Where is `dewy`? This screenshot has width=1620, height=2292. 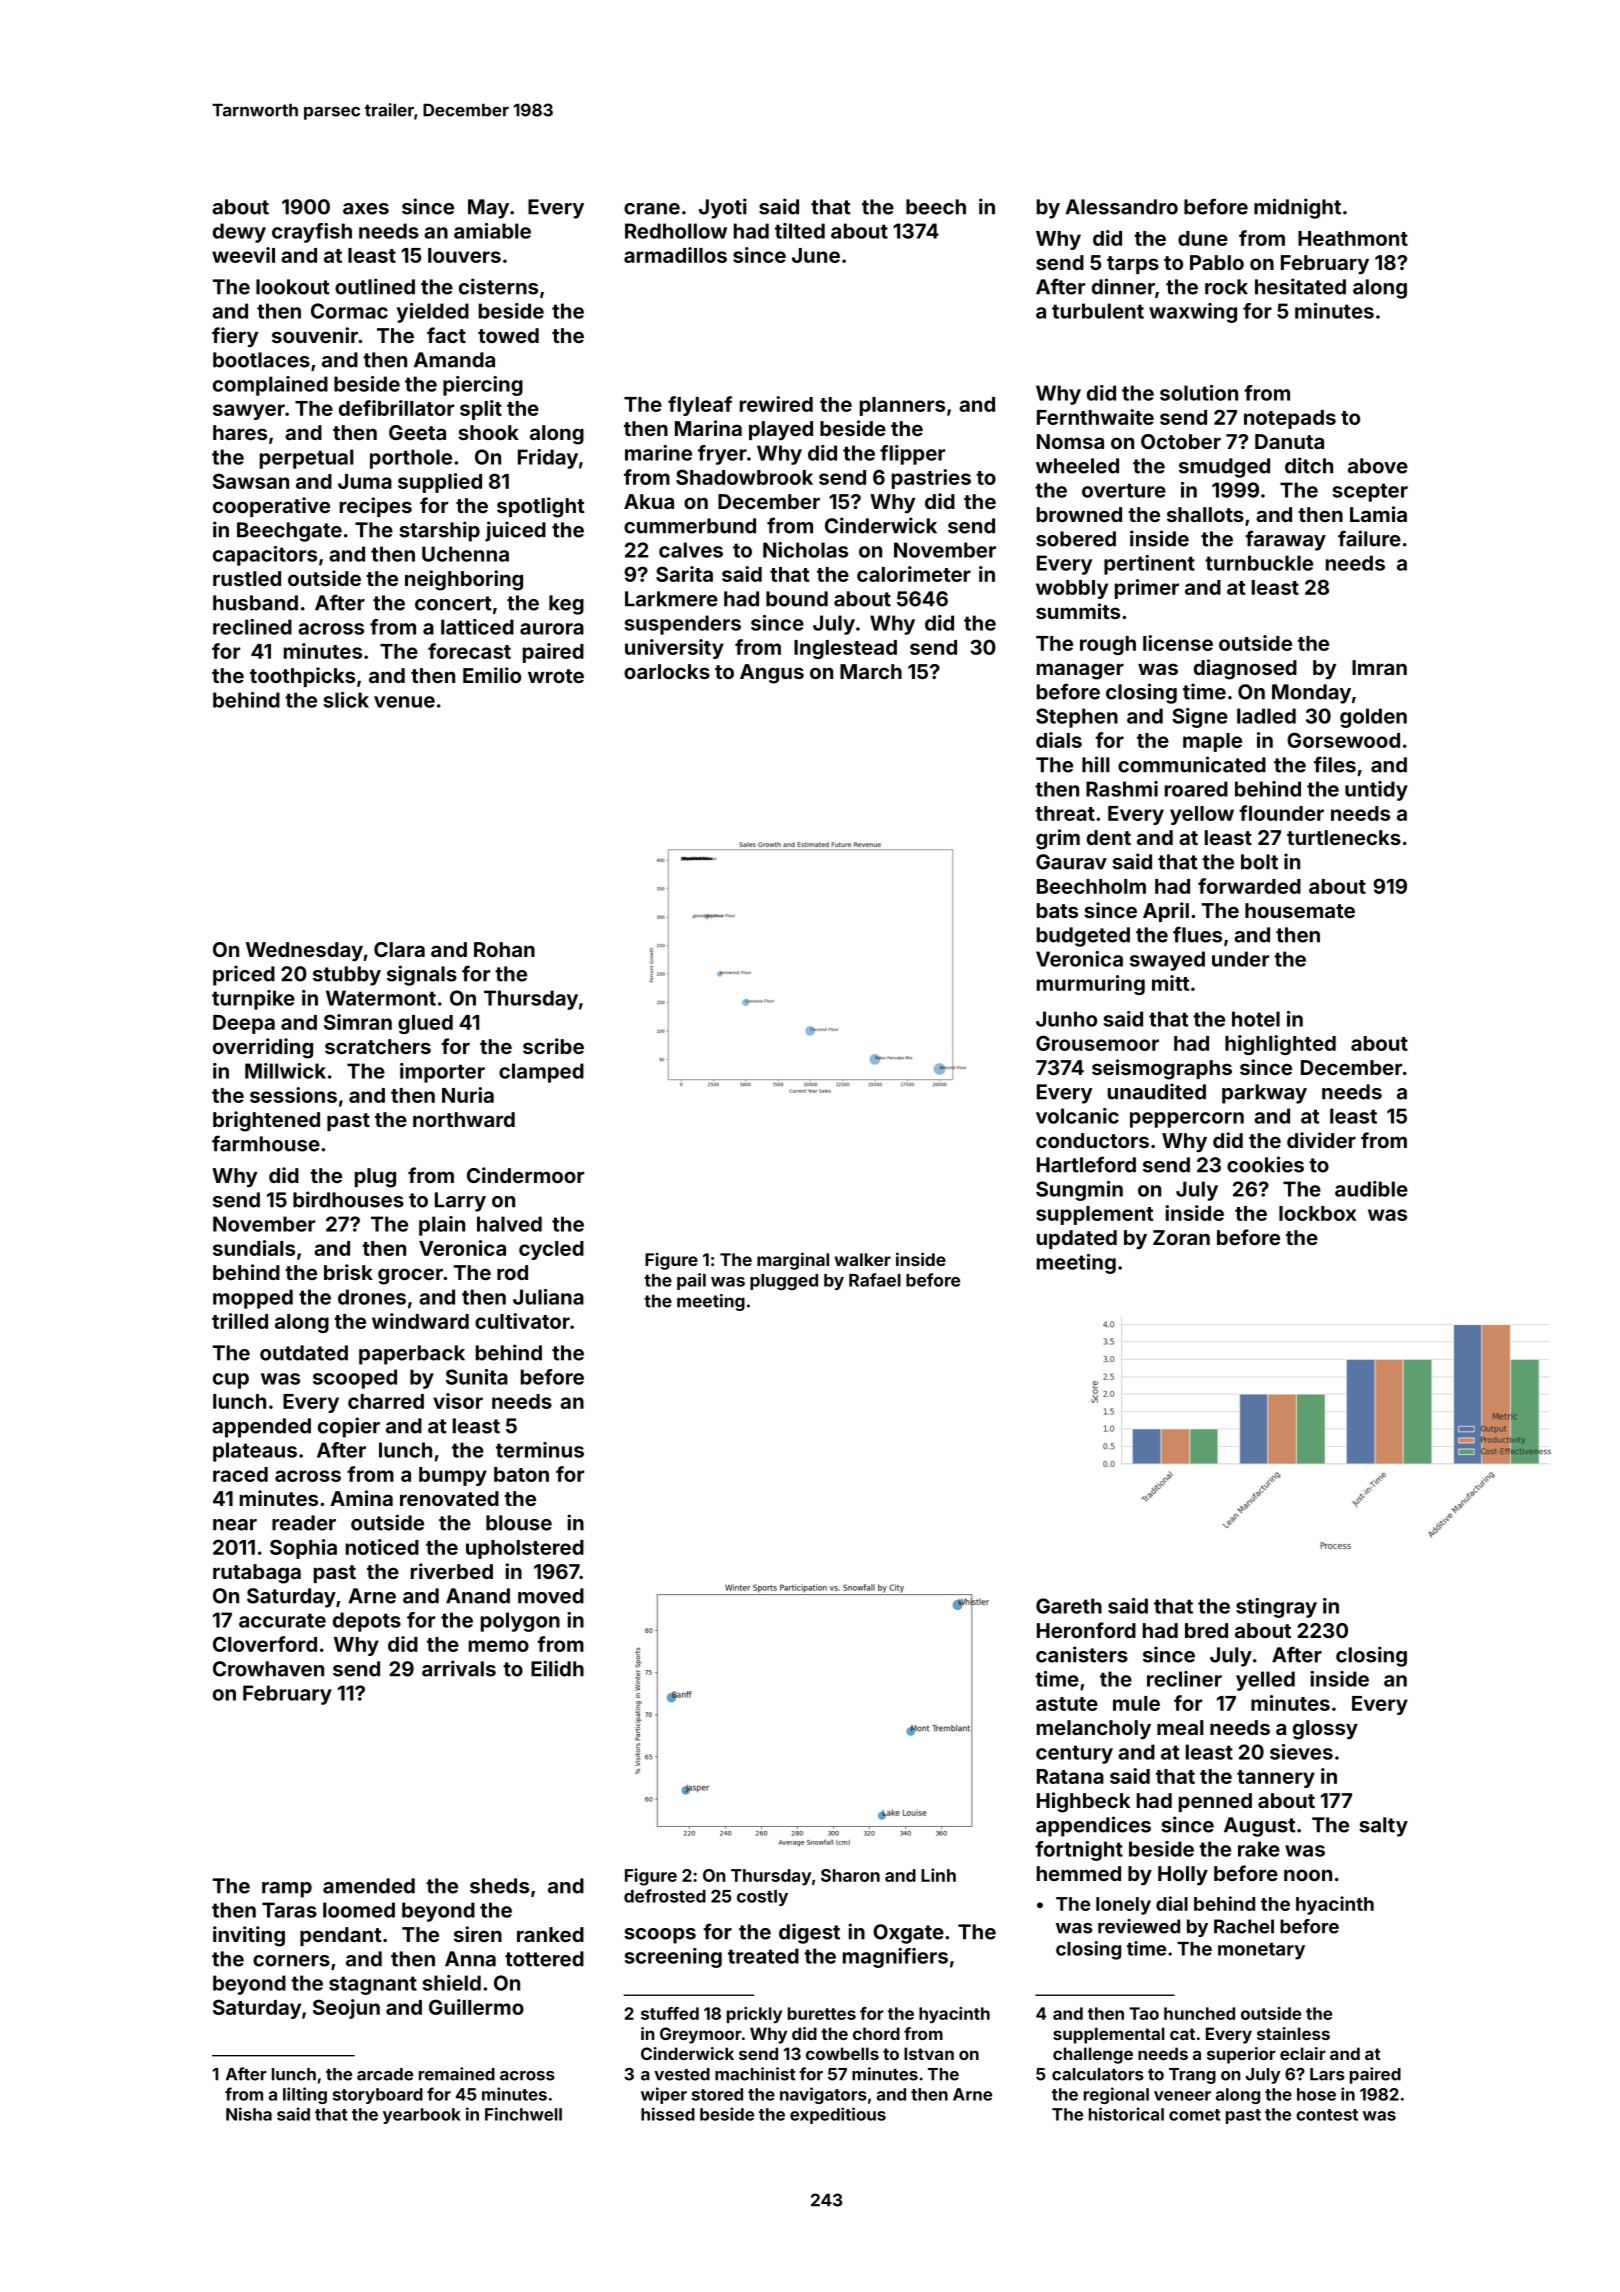
dewy is located at coordinates (239, 233).
